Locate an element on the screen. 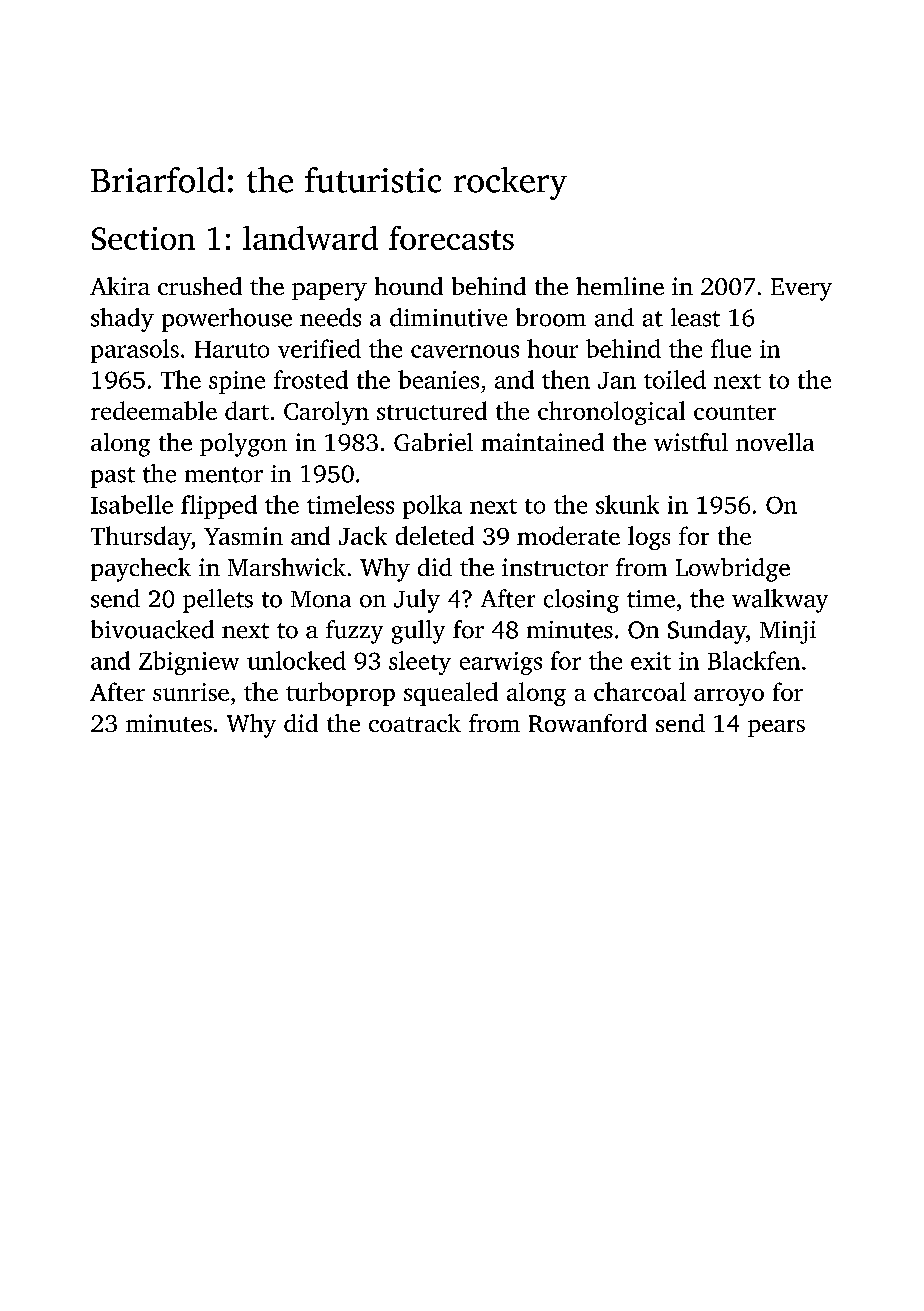 This screenshot has height=1311, width=924. unlocked is located at coordinates (296, 660).
